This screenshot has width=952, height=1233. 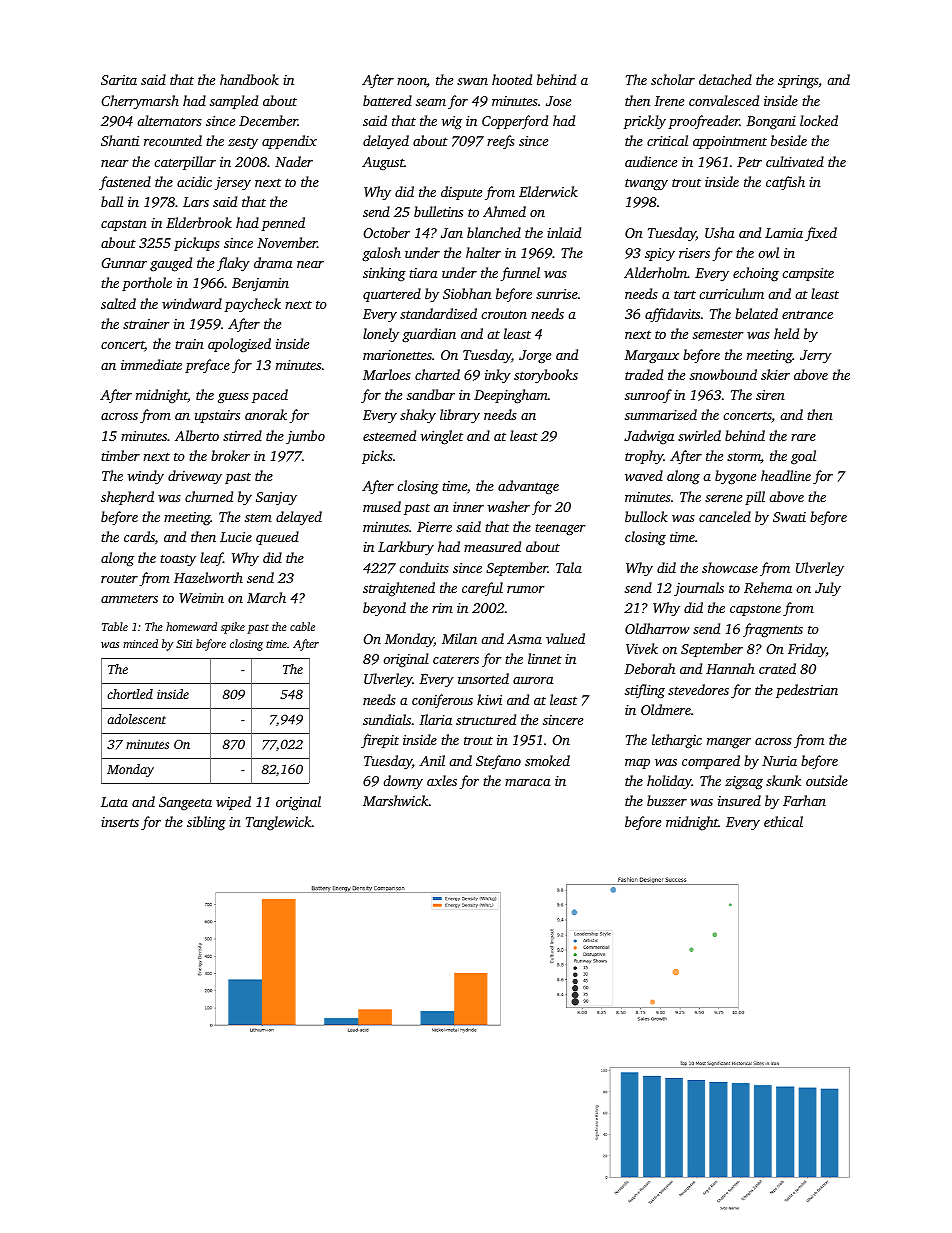 What do you see at coordinates (136, 719) in the screenshot?
I see `adolescent` at bounding box center [136, 719].
